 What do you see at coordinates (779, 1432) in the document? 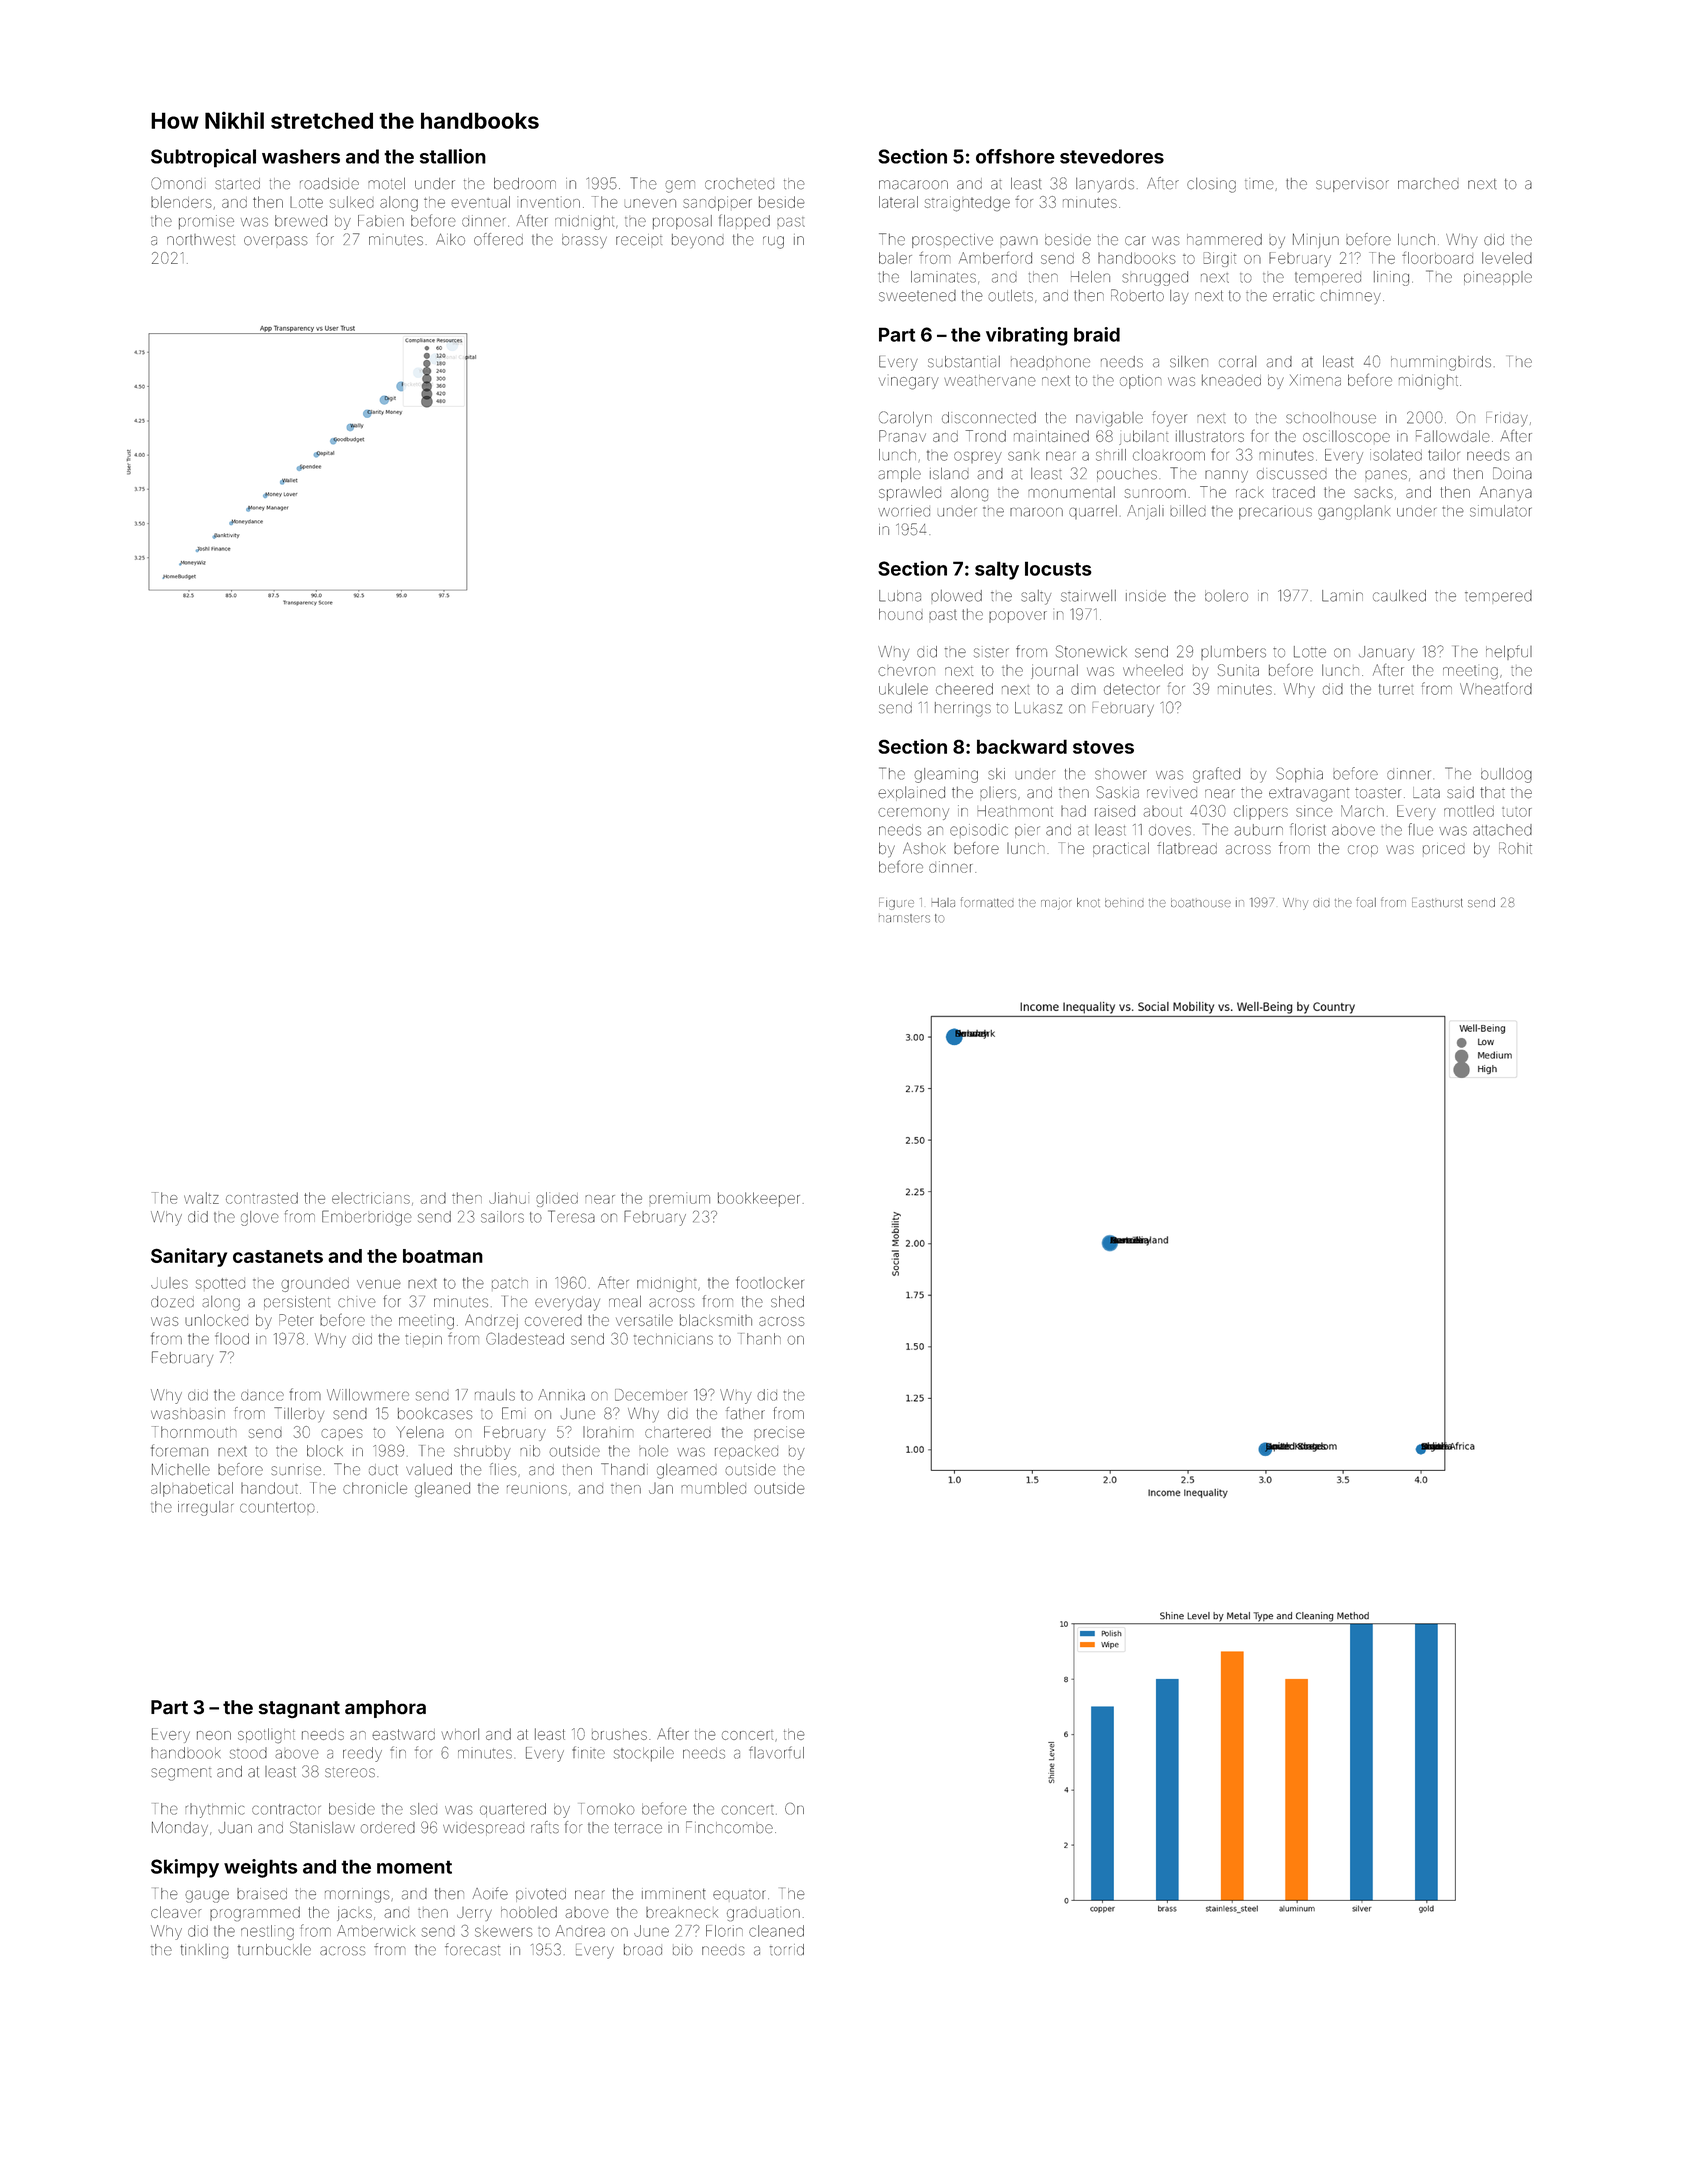
I see `precise` at bounding box center [779, 1432].
